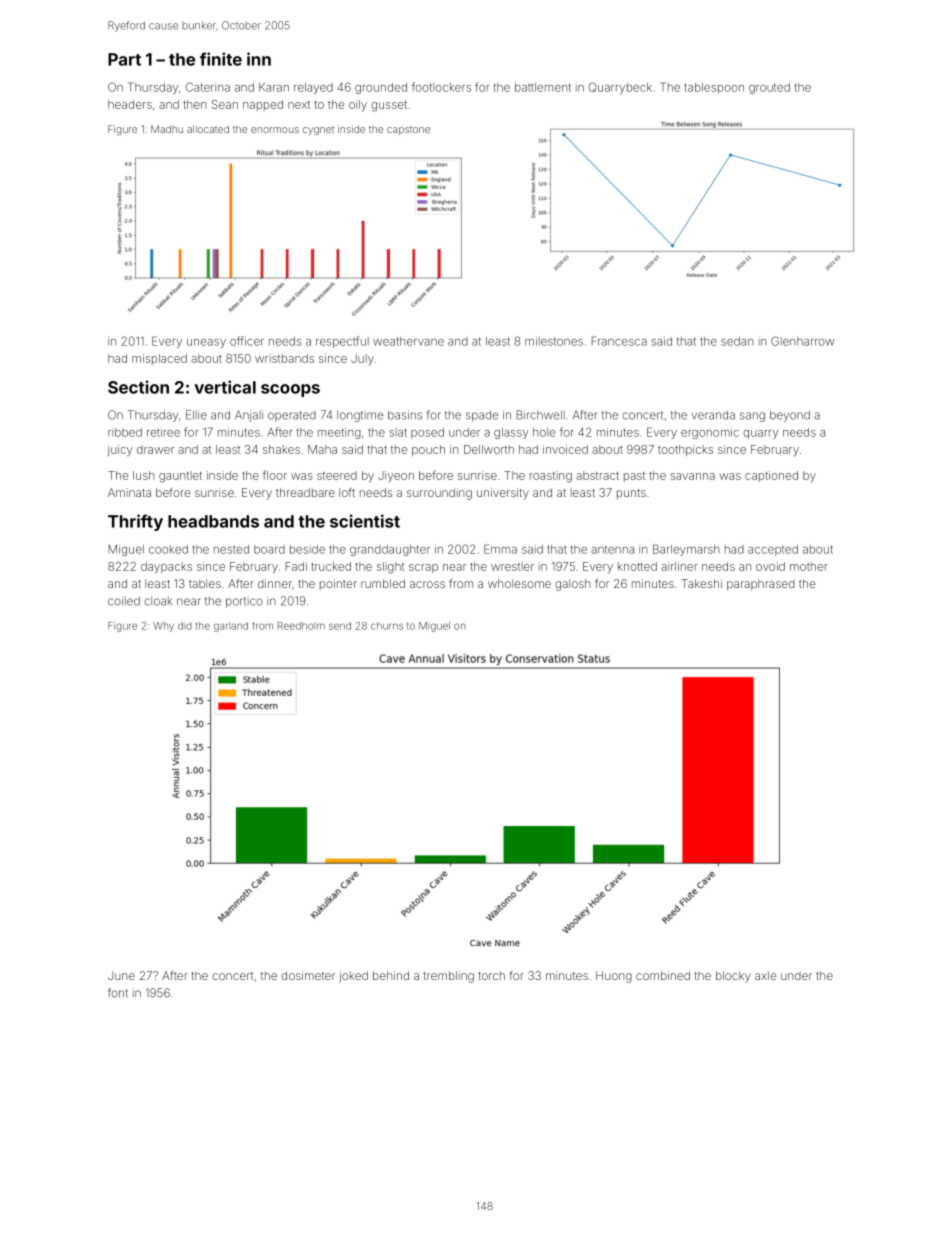 The image size is (952, 1233). Describe the element at coordinates (118, 993) in the screenshot. I see `font` at that location.
